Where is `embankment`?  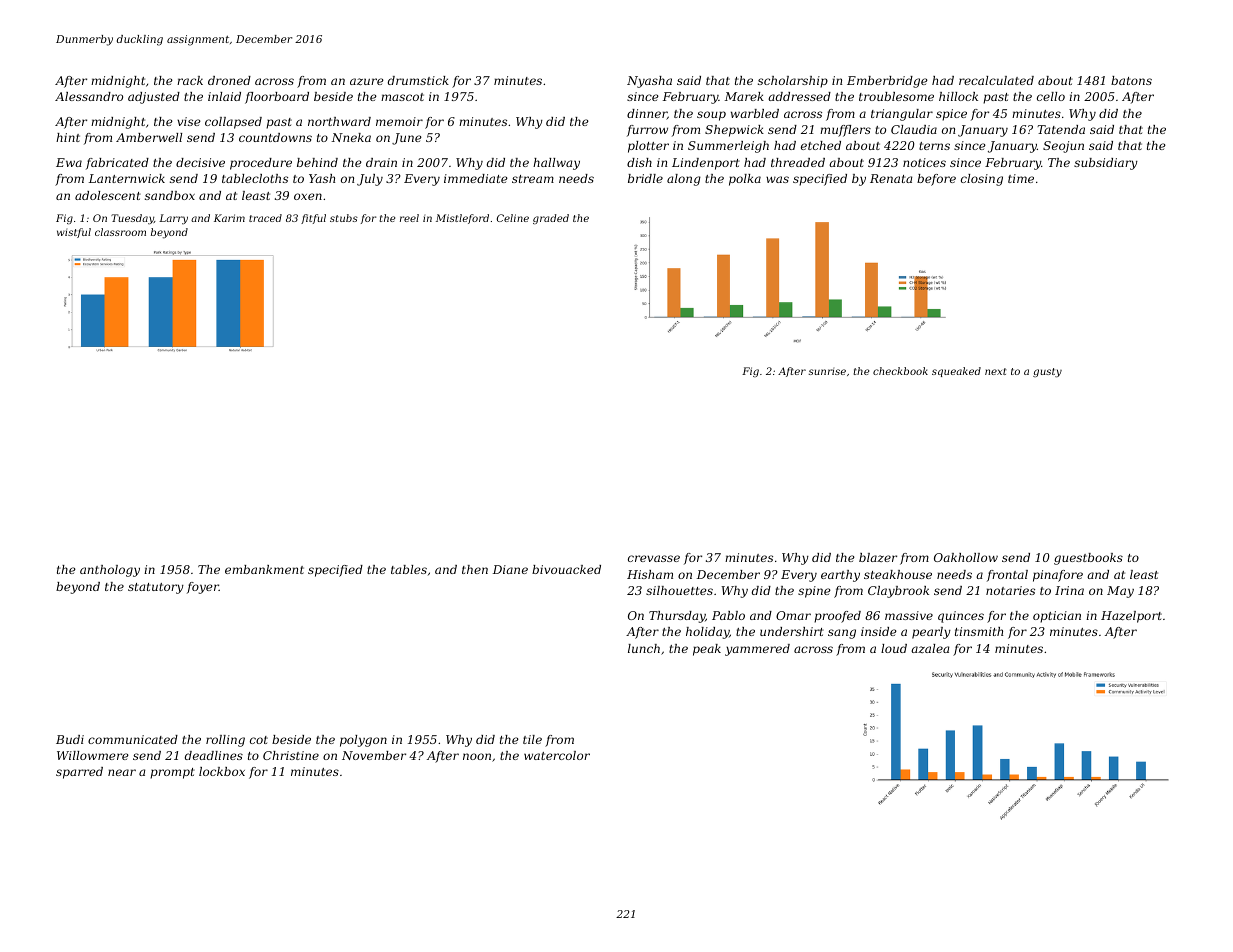
embankment is located at coordinates (264, 569).
